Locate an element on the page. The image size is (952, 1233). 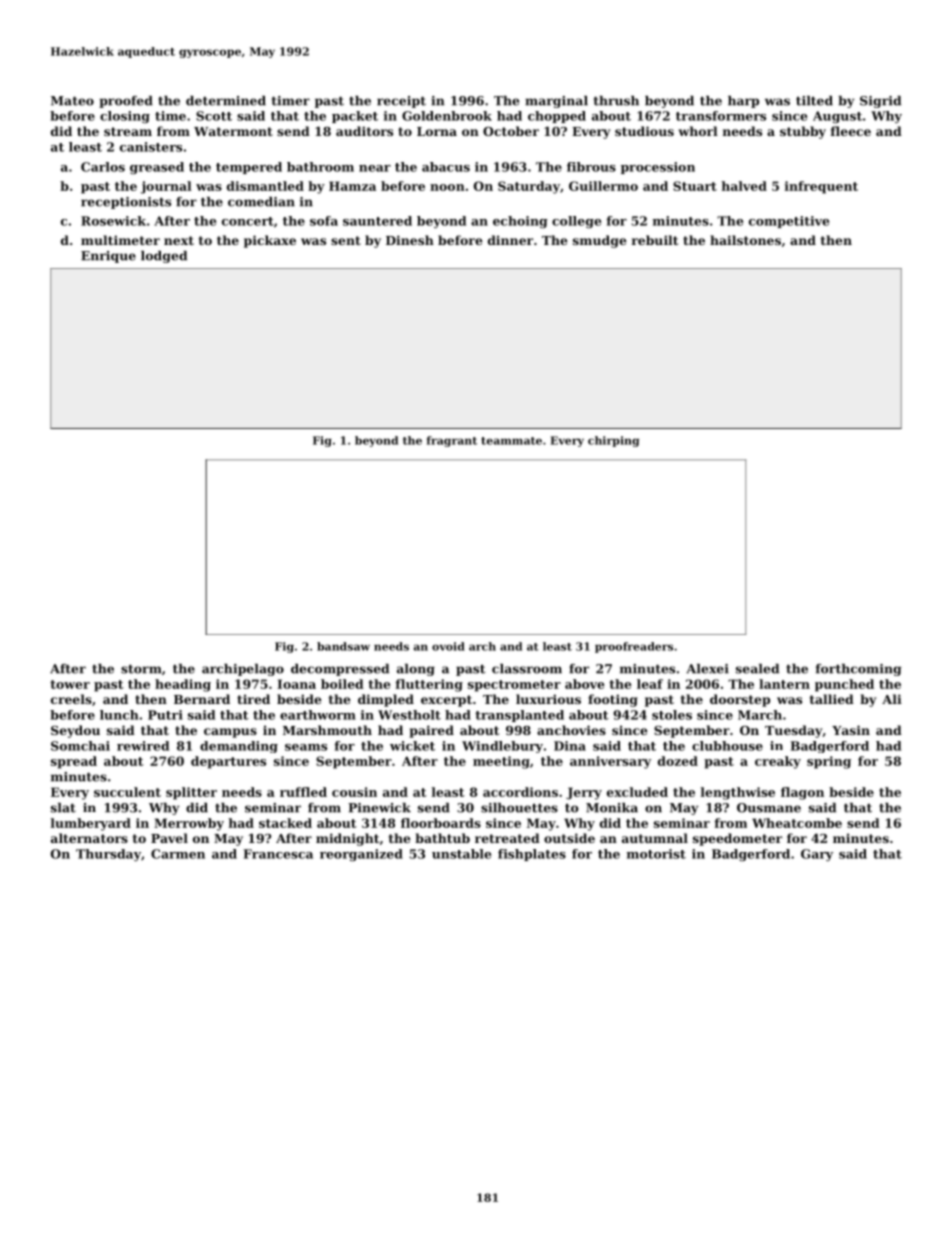
dinner is located at coordinates (510, 240).
